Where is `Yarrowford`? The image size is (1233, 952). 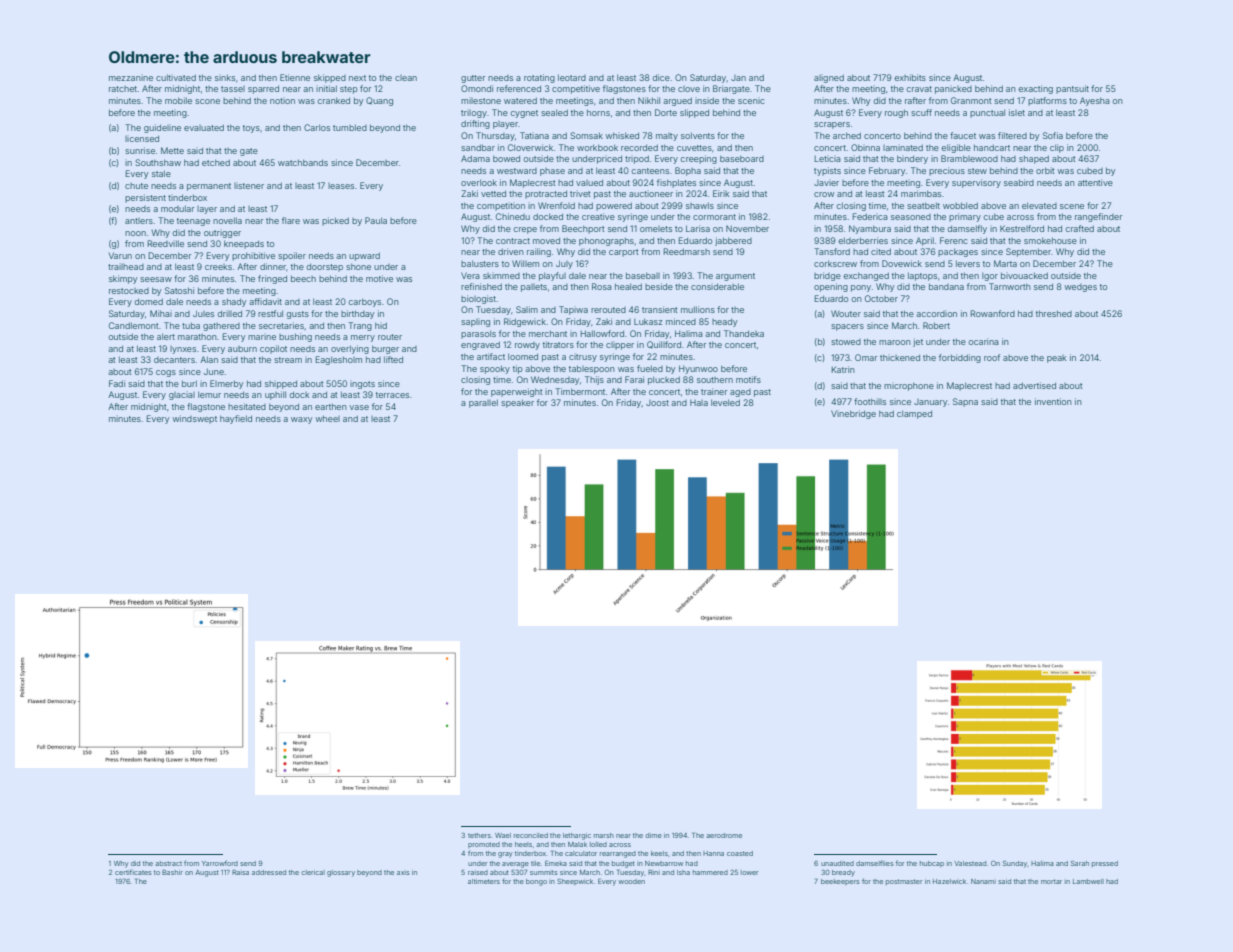
Yarrowford is located at coordinates (220, 863).
